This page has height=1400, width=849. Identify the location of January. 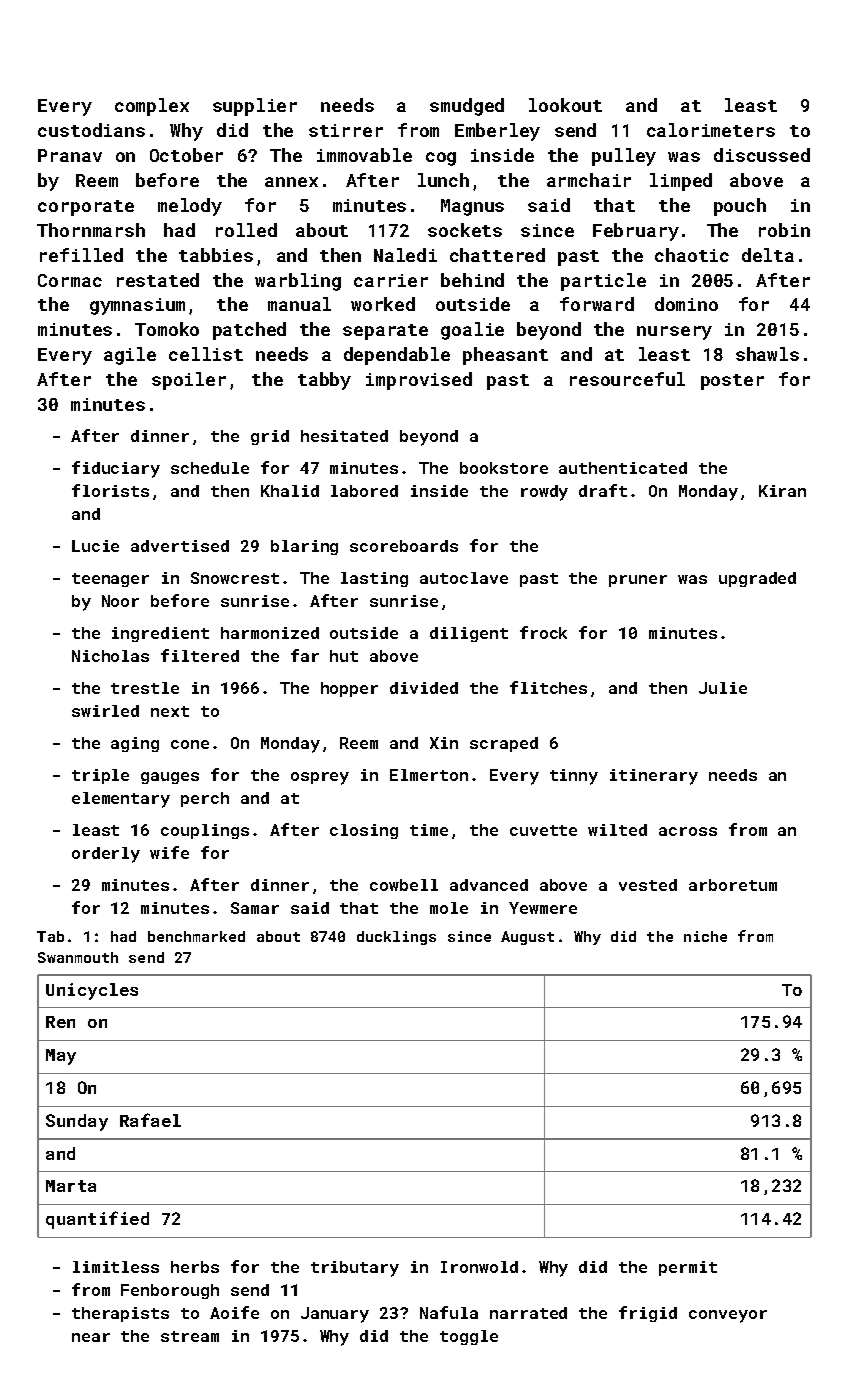
(335, 1315).
